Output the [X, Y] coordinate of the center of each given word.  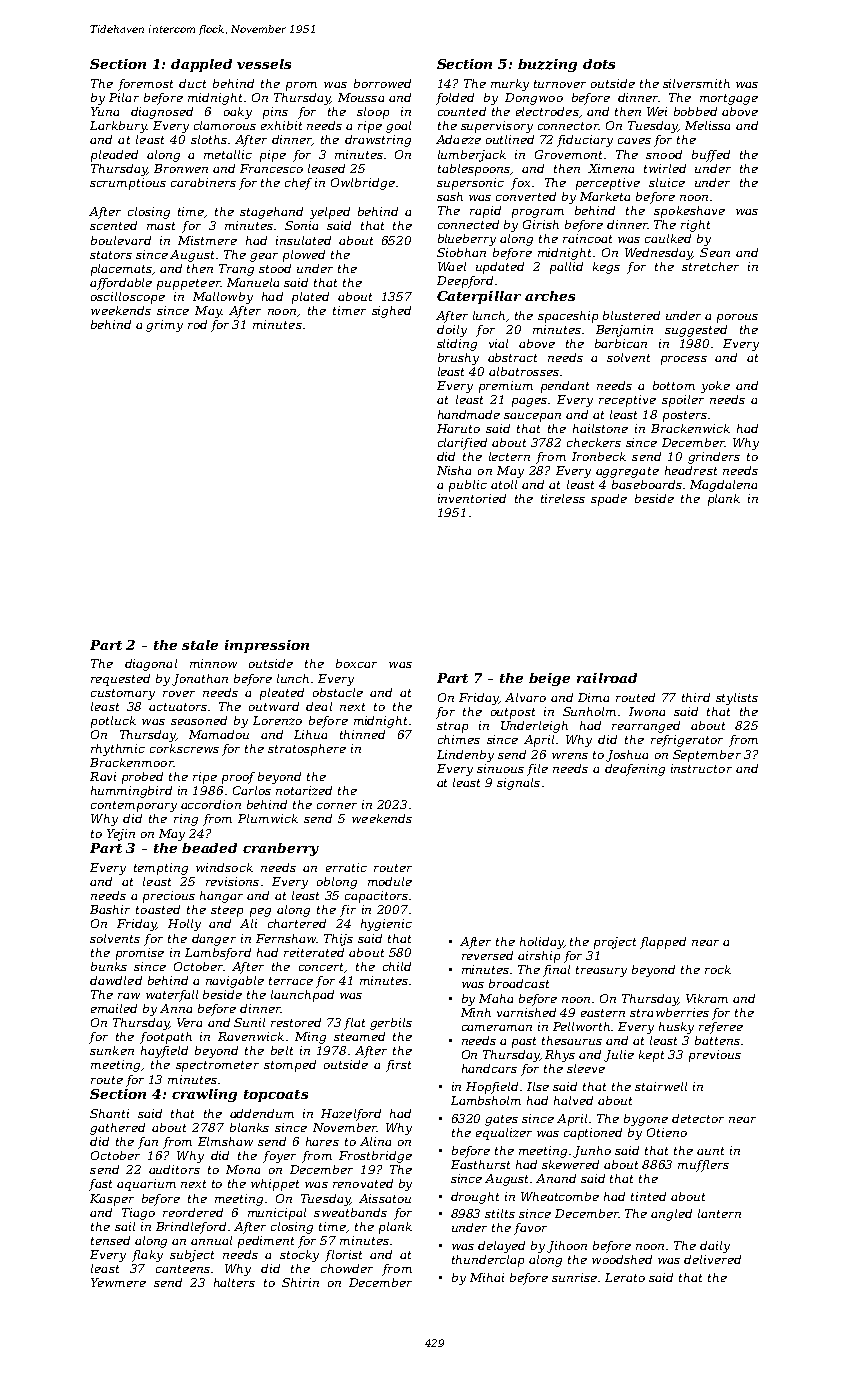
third [696, 697]
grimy [164, 326]
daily [715, 1247]
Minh [476, 1012]
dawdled [116, 980]
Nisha [454, 470]
